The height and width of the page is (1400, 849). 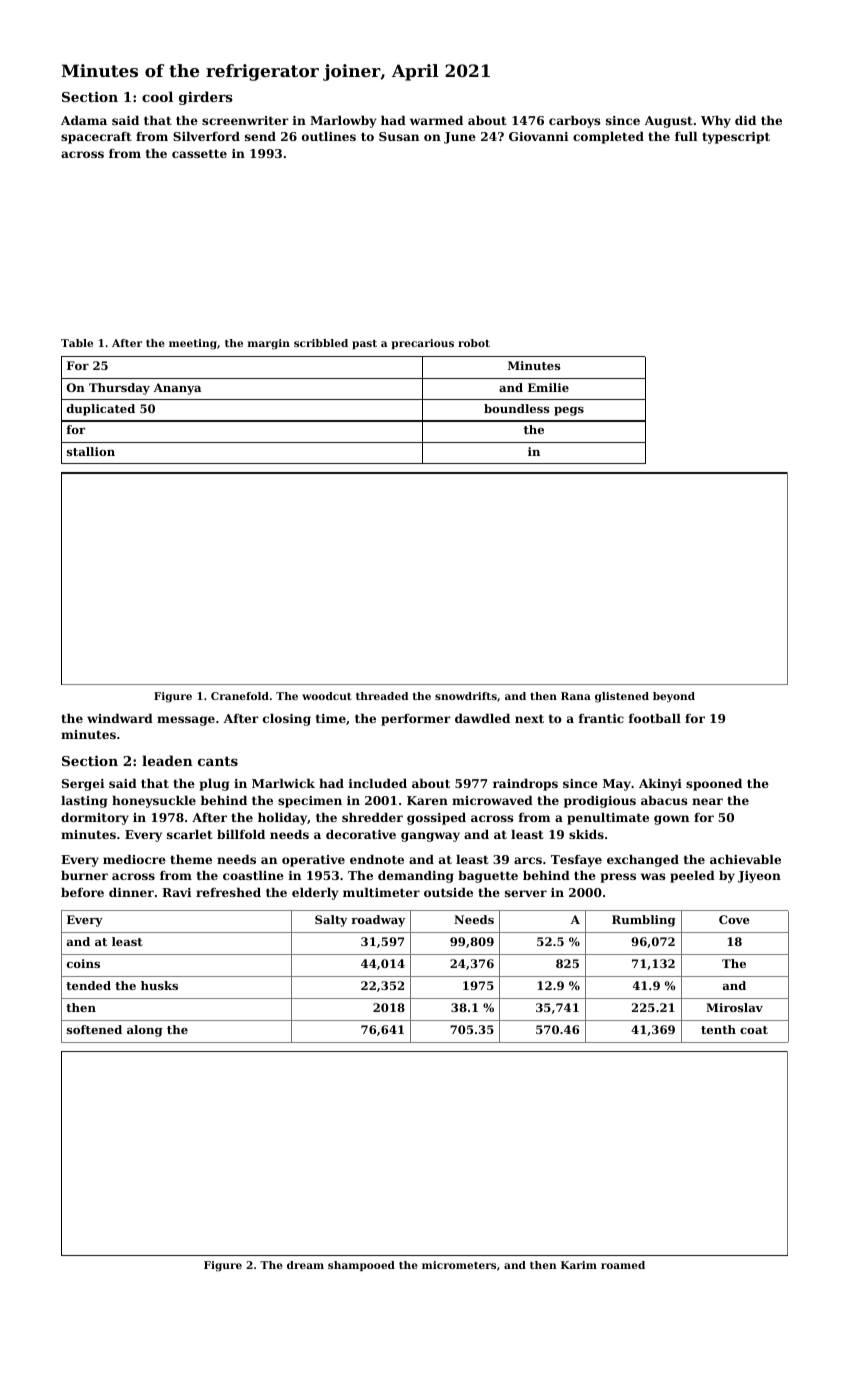 What do you see at coordinates (526, 893) in the page?
I see `server` at bounding box center [526, 893].
